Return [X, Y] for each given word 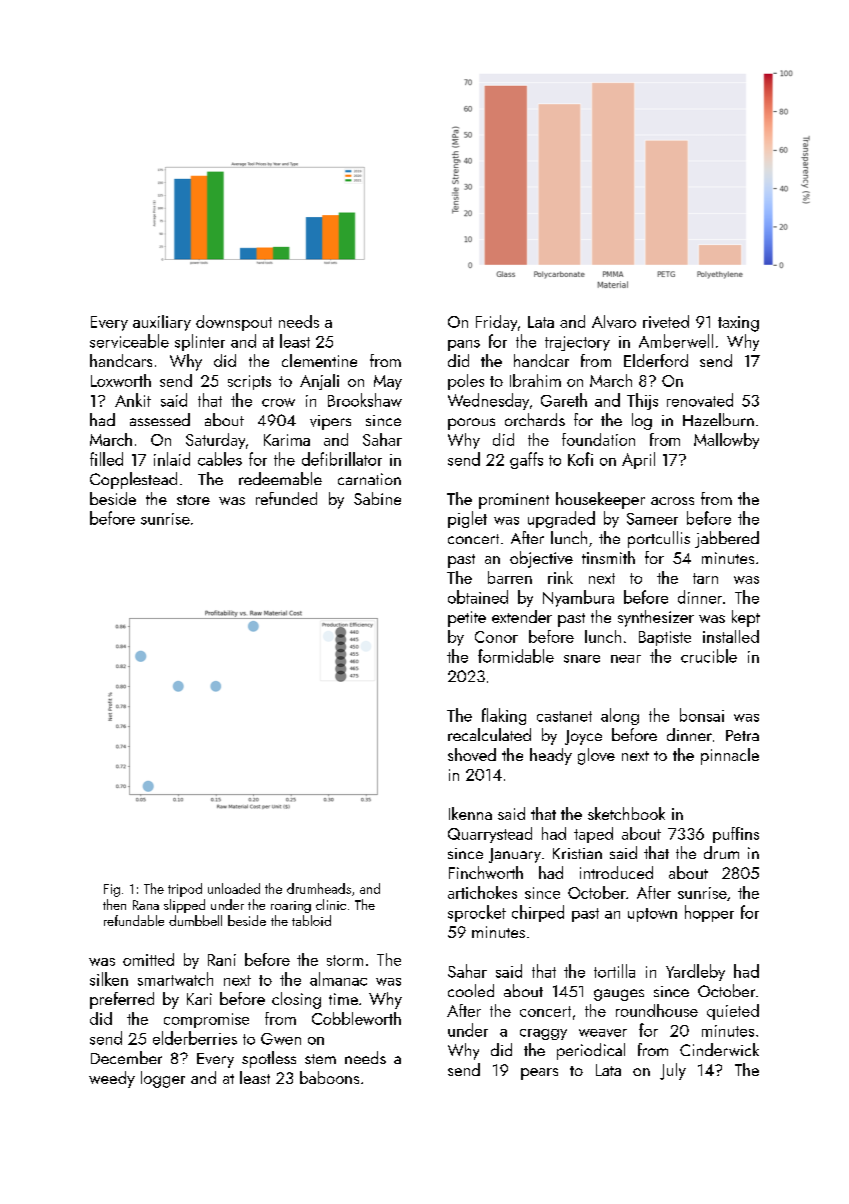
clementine [319, 360]
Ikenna [470, 813]
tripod [185, 890]
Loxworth [121, 380]
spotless [269, 1059]
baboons [329, 1077]
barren [510, 577]
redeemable [280, 478]
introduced [616, 872]
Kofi [580, 459]
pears [539, 1074]
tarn [705, 578]
